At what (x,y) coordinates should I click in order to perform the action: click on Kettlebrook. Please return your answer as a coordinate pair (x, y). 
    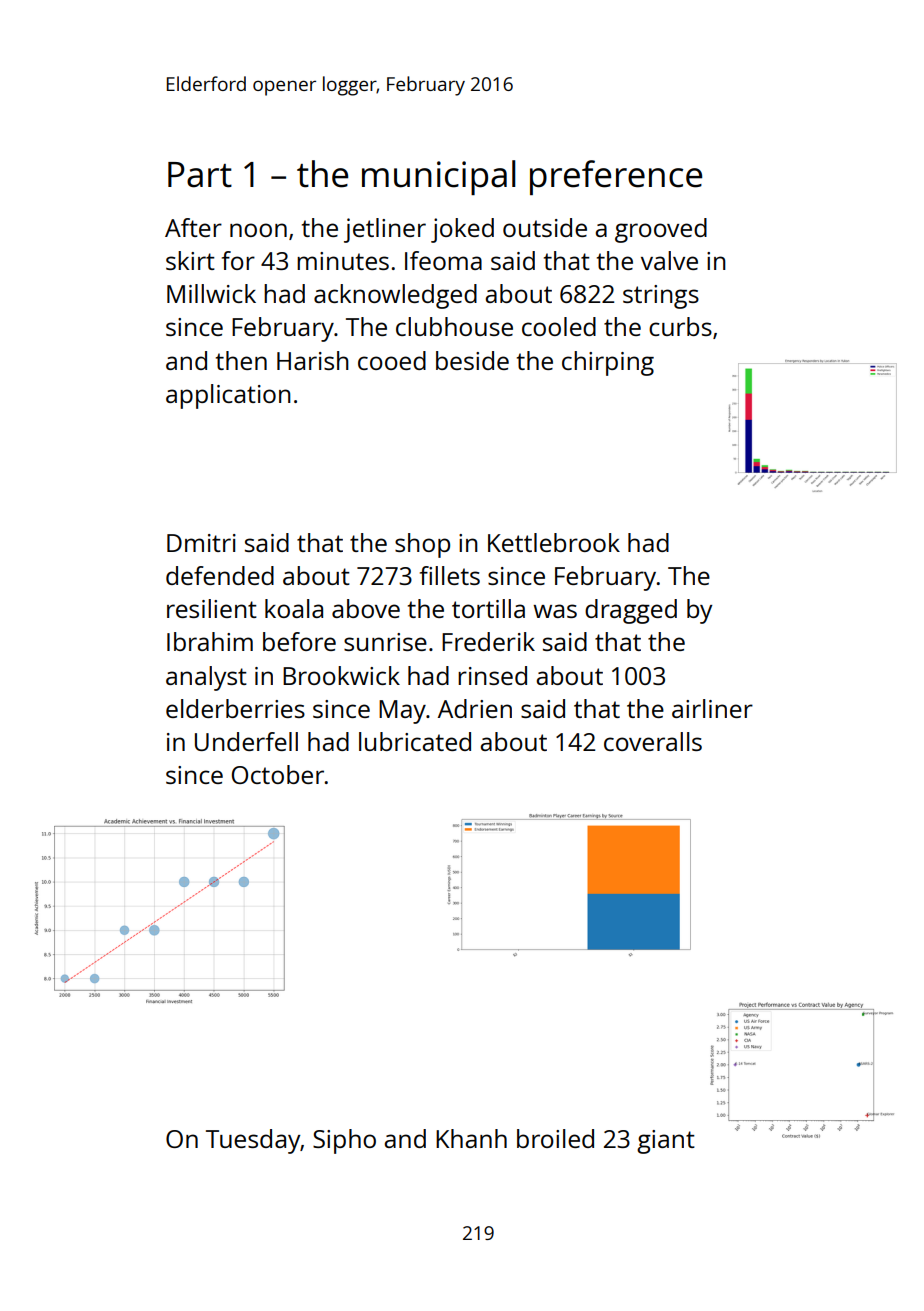
    Looking at the image, I should click on (554, 542).
